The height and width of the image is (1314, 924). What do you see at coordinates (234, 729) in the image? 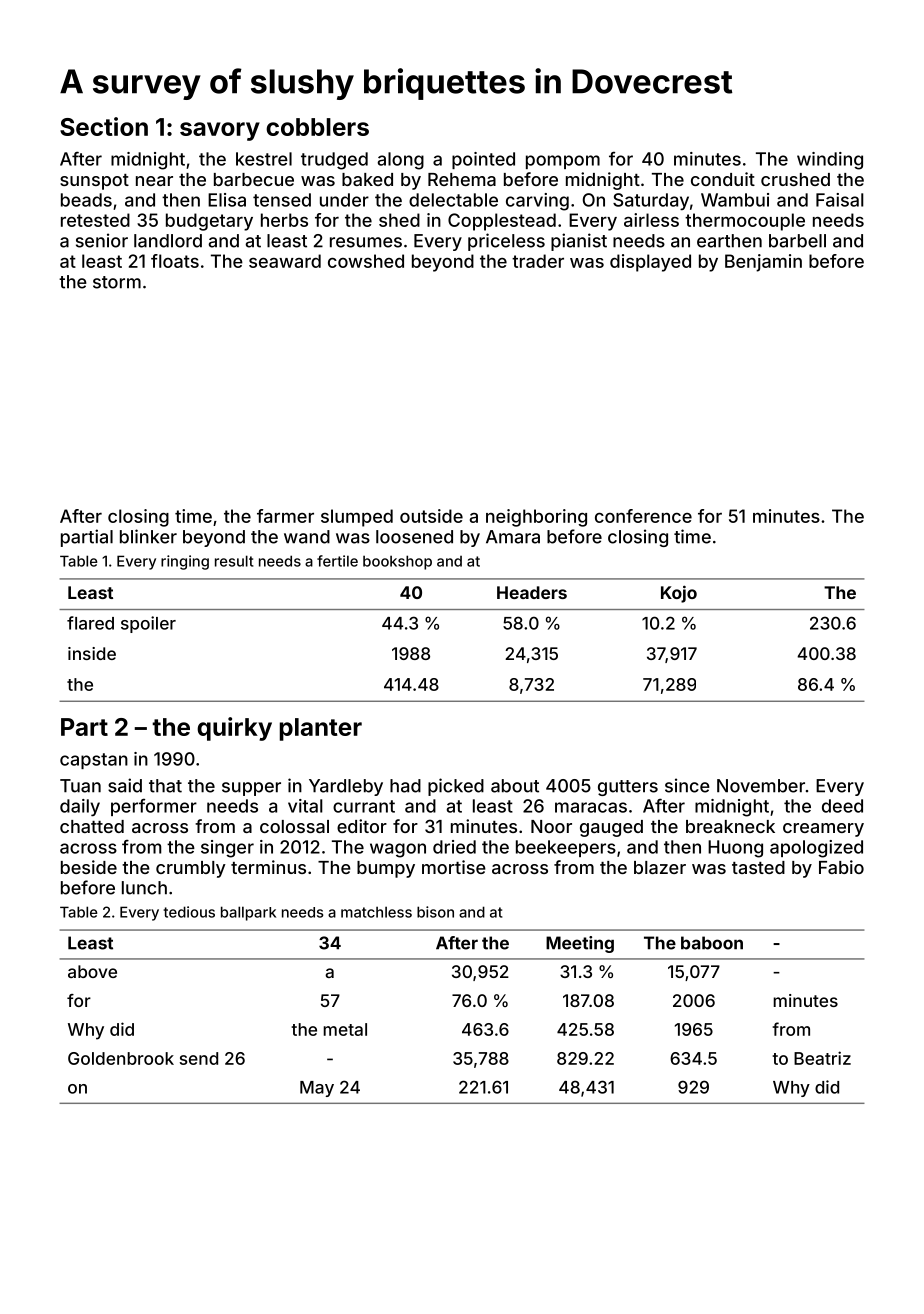
I see `quirky` at bounding box center [234, 729].
